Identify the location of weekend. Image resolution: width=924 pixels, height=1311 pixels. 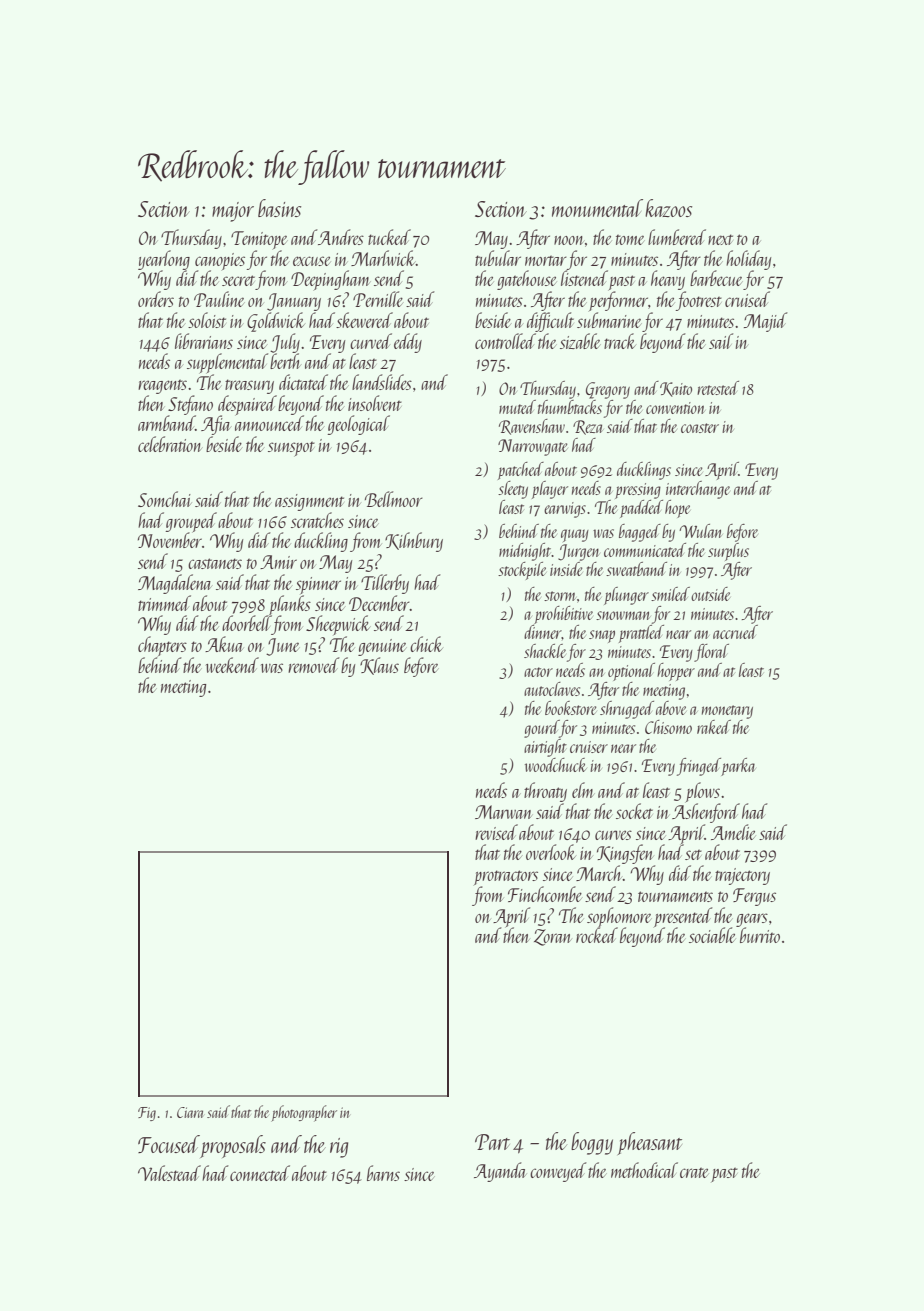
(232, 665).
